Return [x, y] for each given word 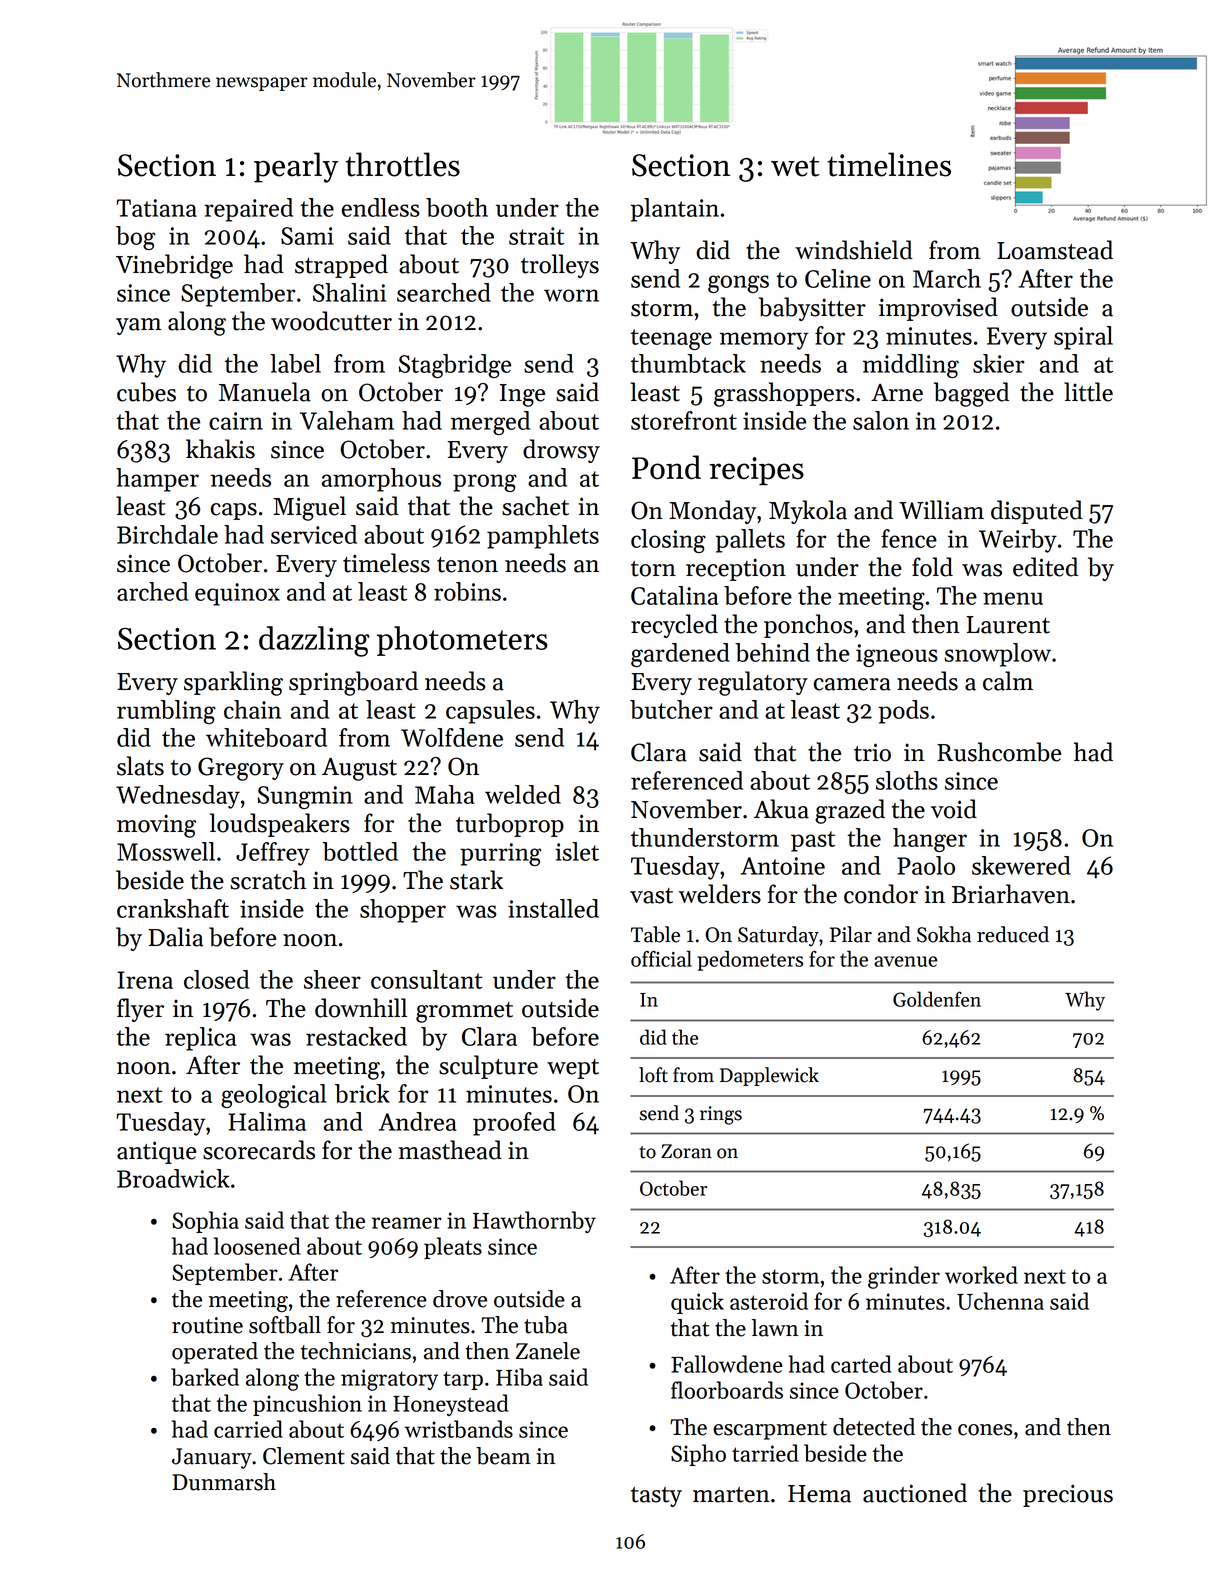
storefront [684, 420]
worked [981, 1275]
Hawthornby [534, 1222]
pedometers [750, 960]
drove [460, 1299]
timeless [386, 563]
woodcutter [331, 321]
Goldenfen [937, 999]
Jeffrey [273, 854]
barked [205, 1377]
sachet [535, 506]
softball [285, 1325]
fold [932, 567]
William [941, 510]
